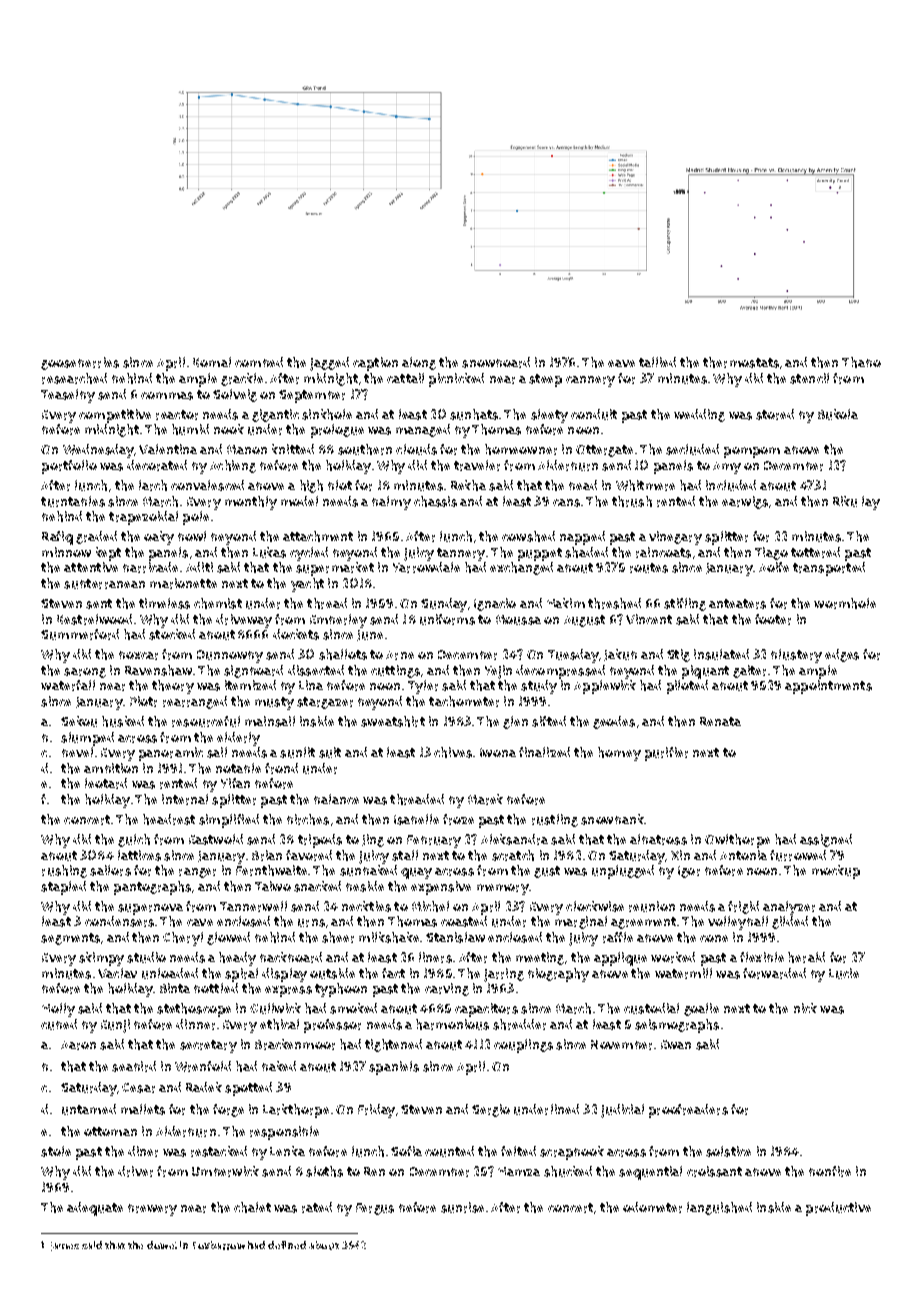 The height and width of the screenshot is (1308, 924). Describe the element at coordinates (523, 1046) in the screenshot. I see `couplings` at that location.
